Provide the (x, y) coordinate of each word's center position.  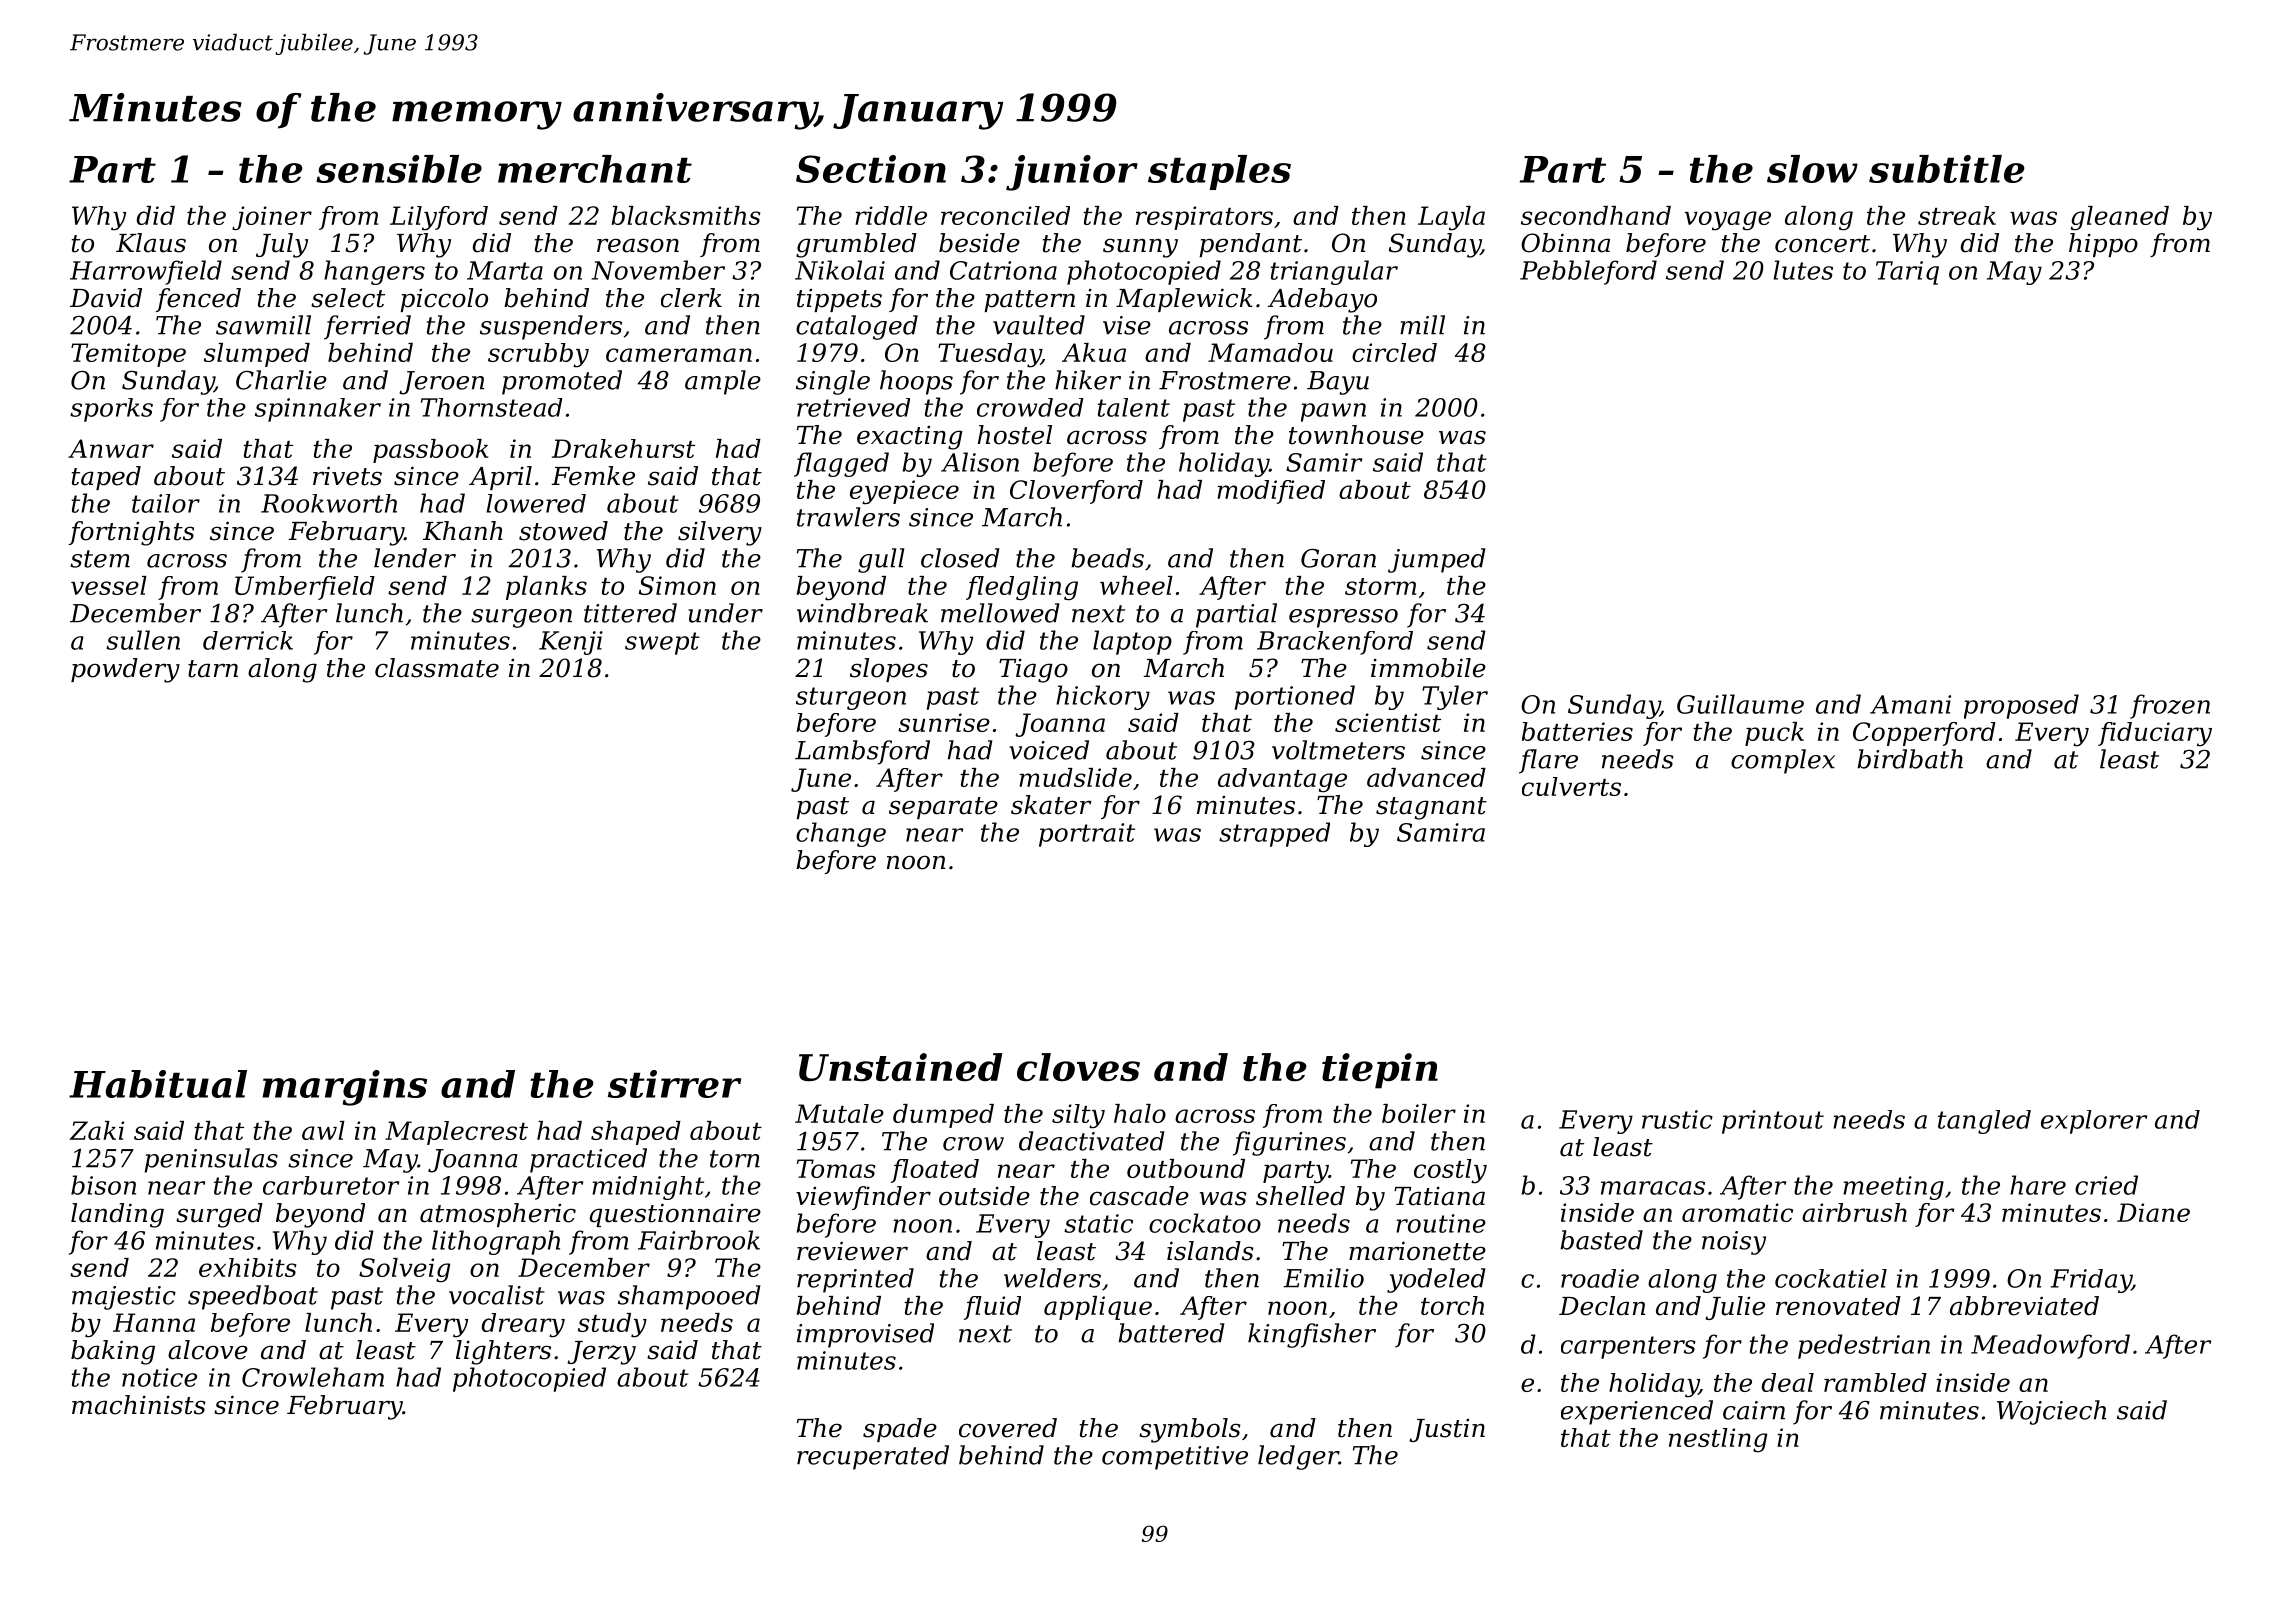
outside (984, 1196)
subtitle (1947, 169)
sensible (399, 169)
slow (1812, 169)
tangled (1984, 1122)
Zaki (97, 1130)
